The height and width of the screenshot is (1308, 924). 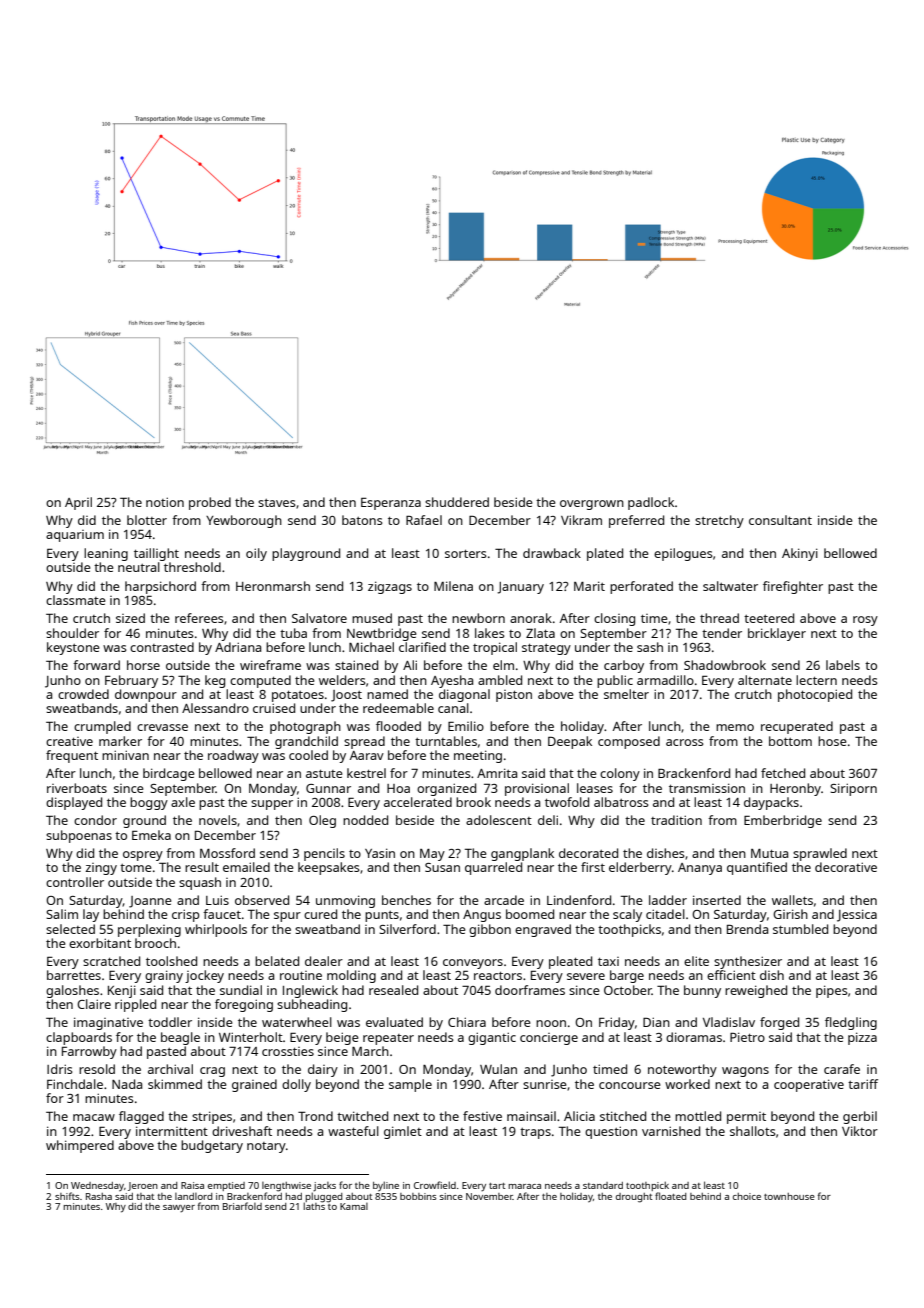 What do you see at coordinates (165, 502) in the screenshot?
I see `notion` at bounding box center [165, 502].
